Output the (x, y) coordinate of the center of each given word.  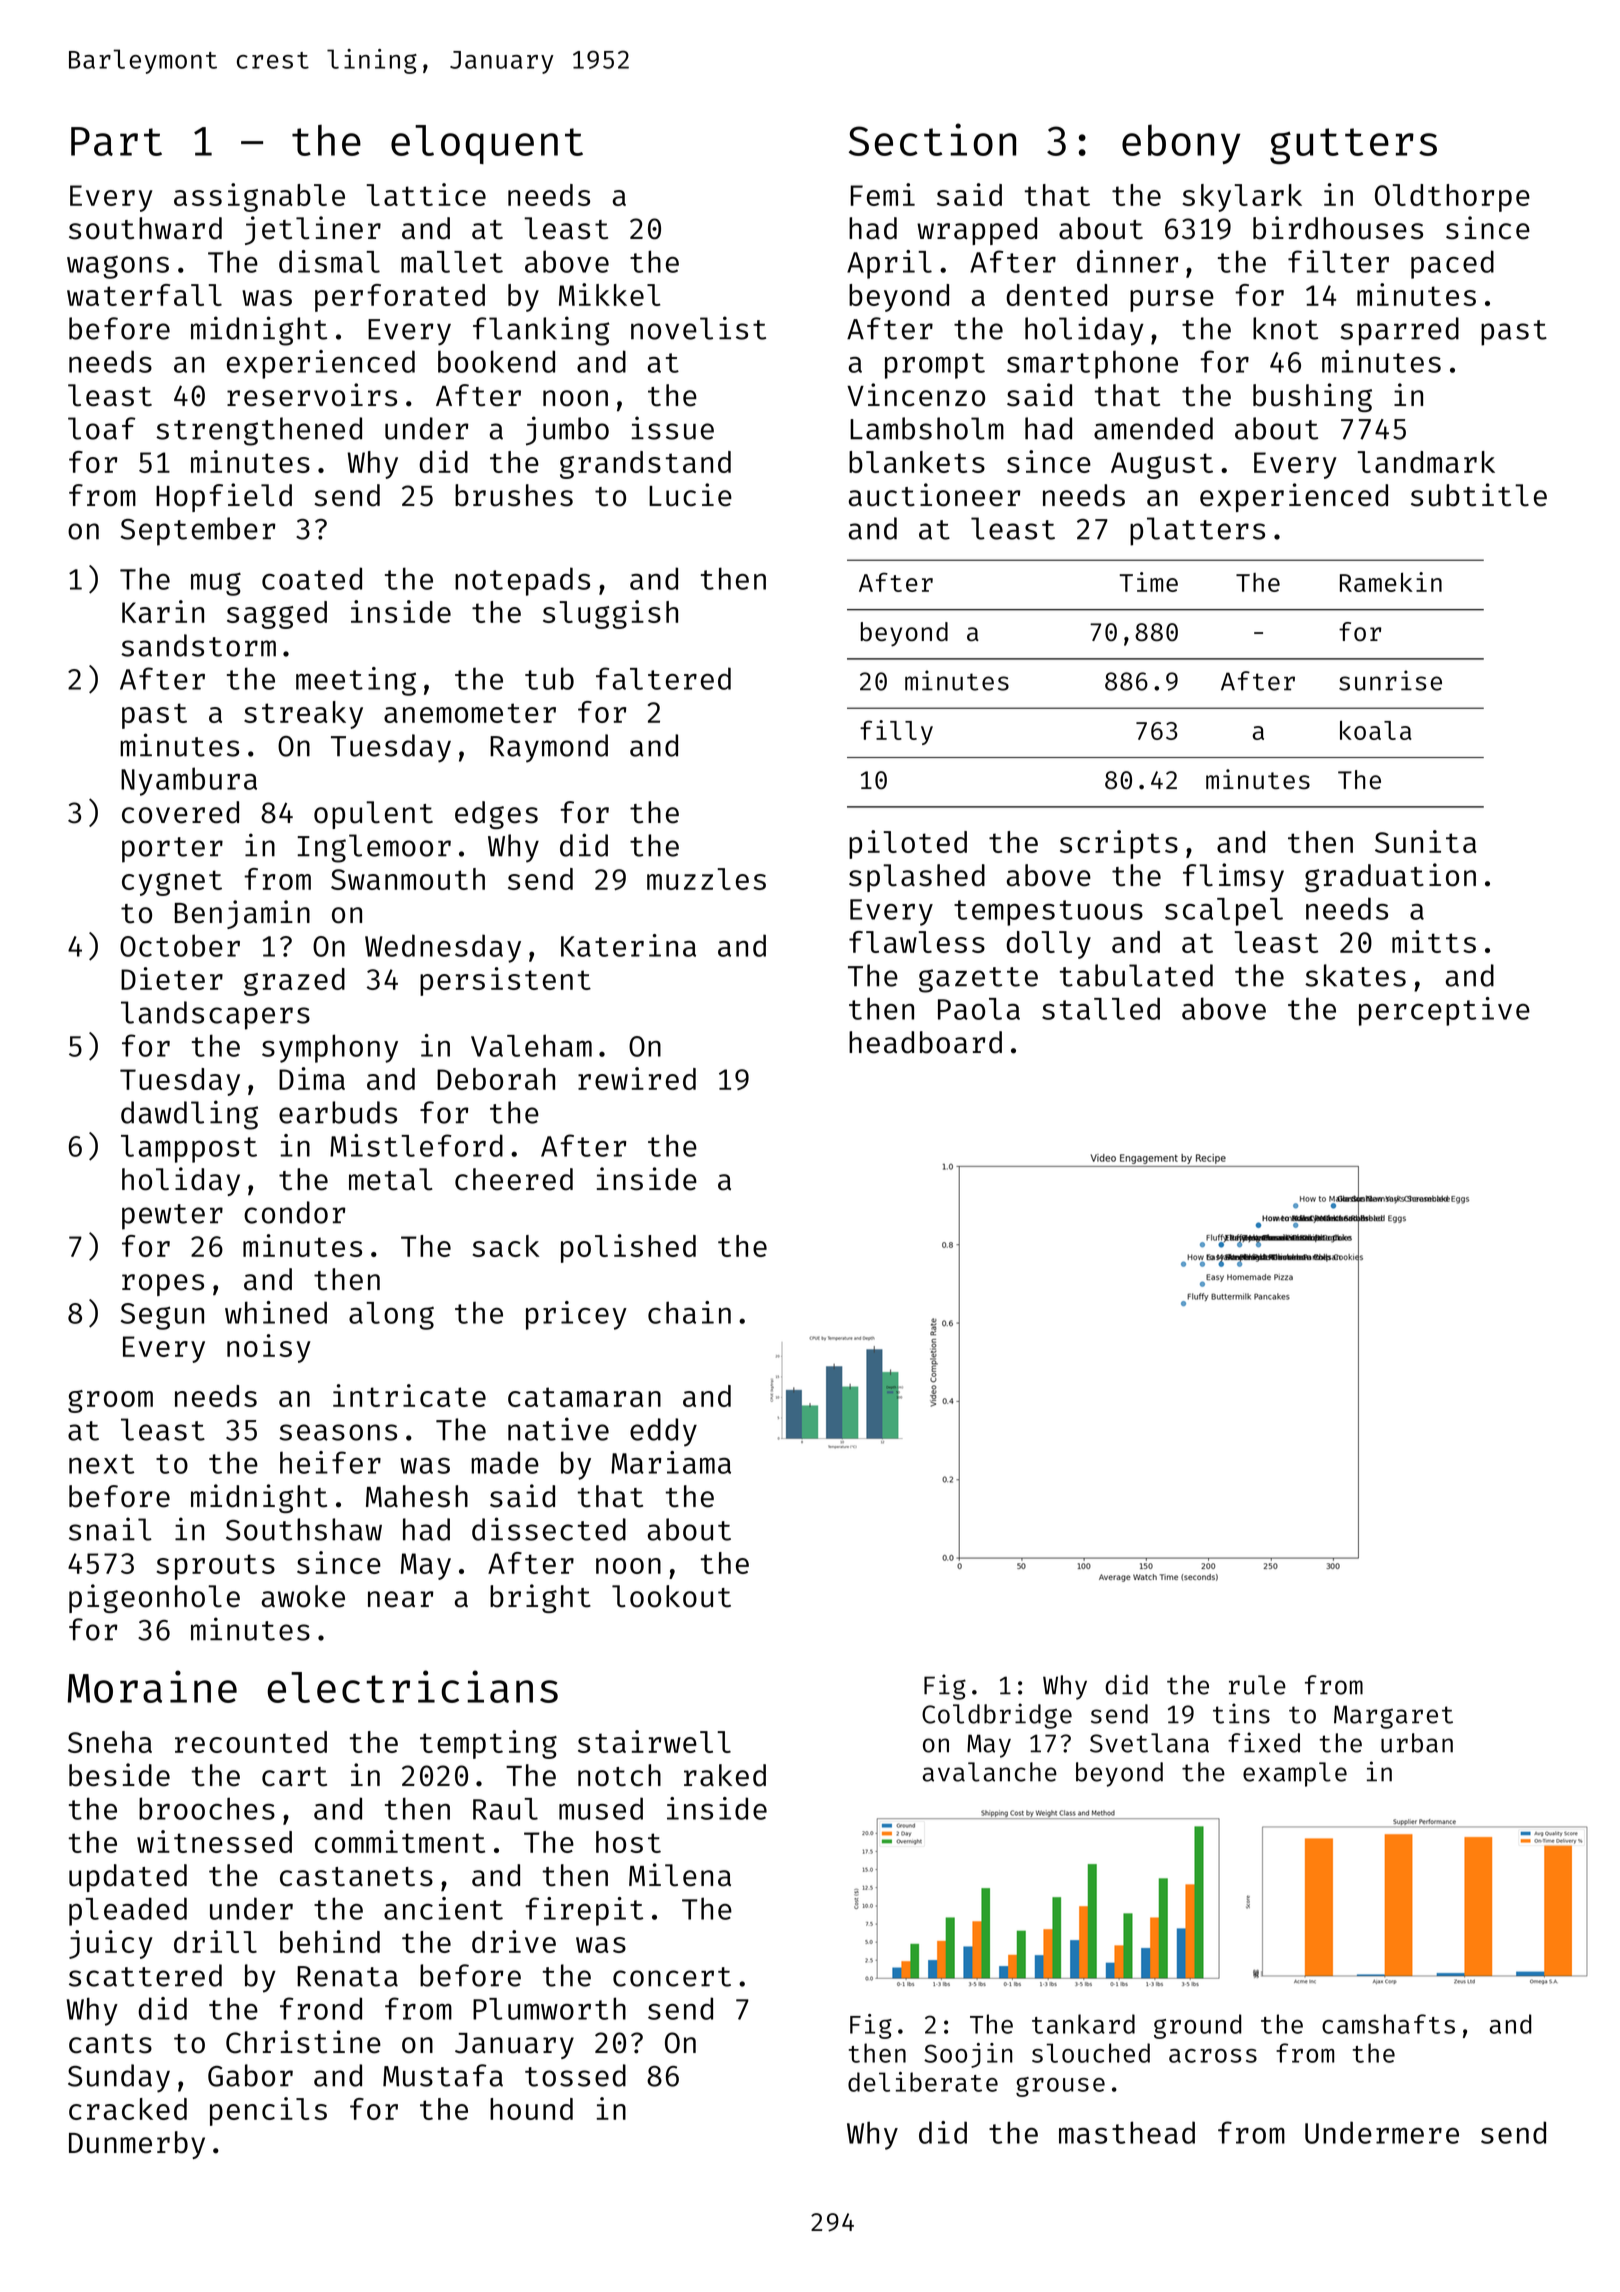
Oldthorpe (1452, 198)
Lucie (690, 495)
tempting (488, 1744)
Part (116, 141)
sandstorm (198, 645)
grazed (294, 982)
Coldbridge (997, 1716)
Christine (303, 2042)
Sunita (1426, 841)
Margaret (1393, 1717)
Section (932, 139)
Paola (979, 1009)
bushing (1312, 397)
